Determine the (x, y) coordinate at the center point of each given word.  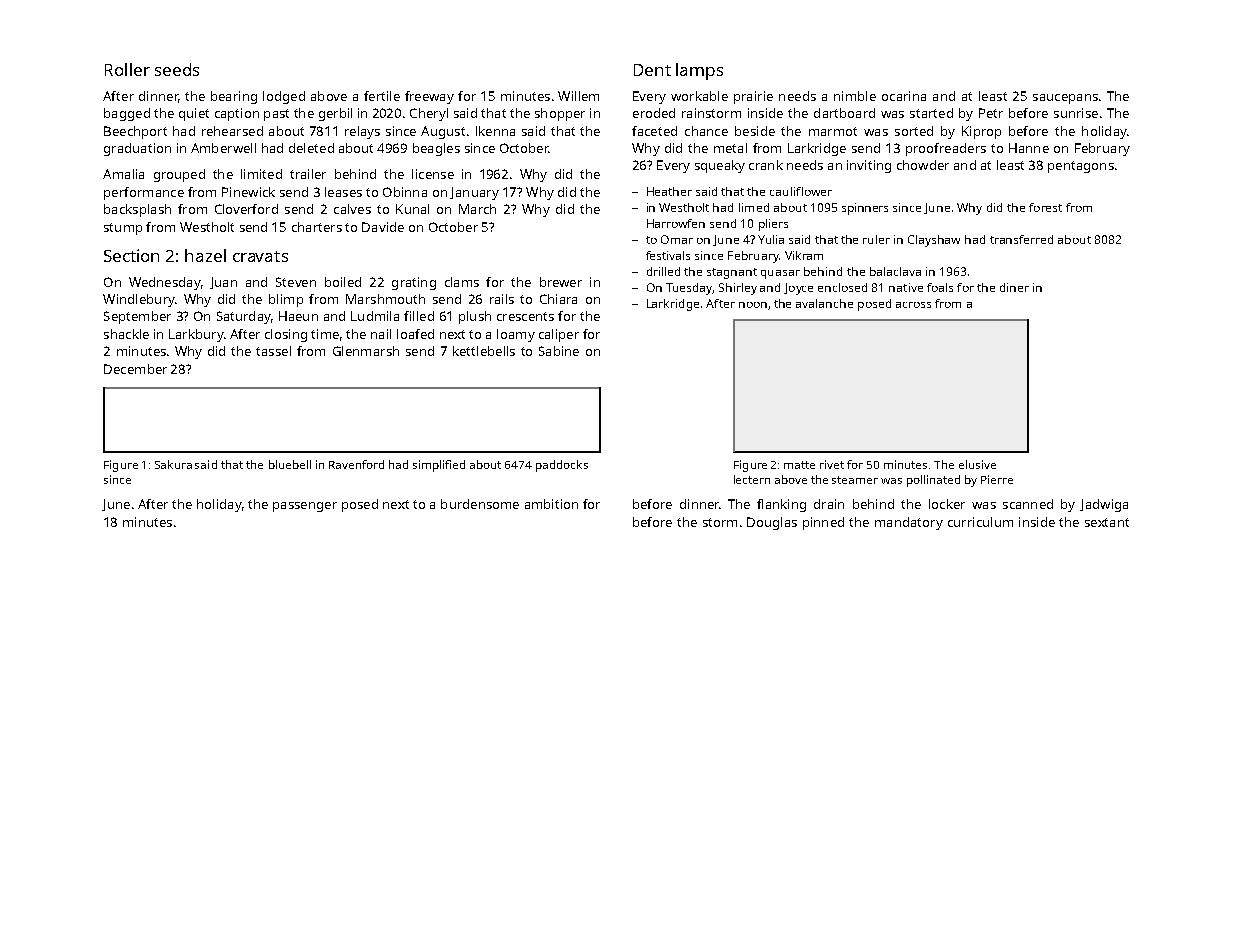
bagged (127, 114)
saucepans (1065, 99)
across (913, 305)
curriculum (980, 522)
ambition (551, 504)
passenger (305, 507)
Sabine (559, 351)
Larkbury (196, 335)
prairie (753, 97)
